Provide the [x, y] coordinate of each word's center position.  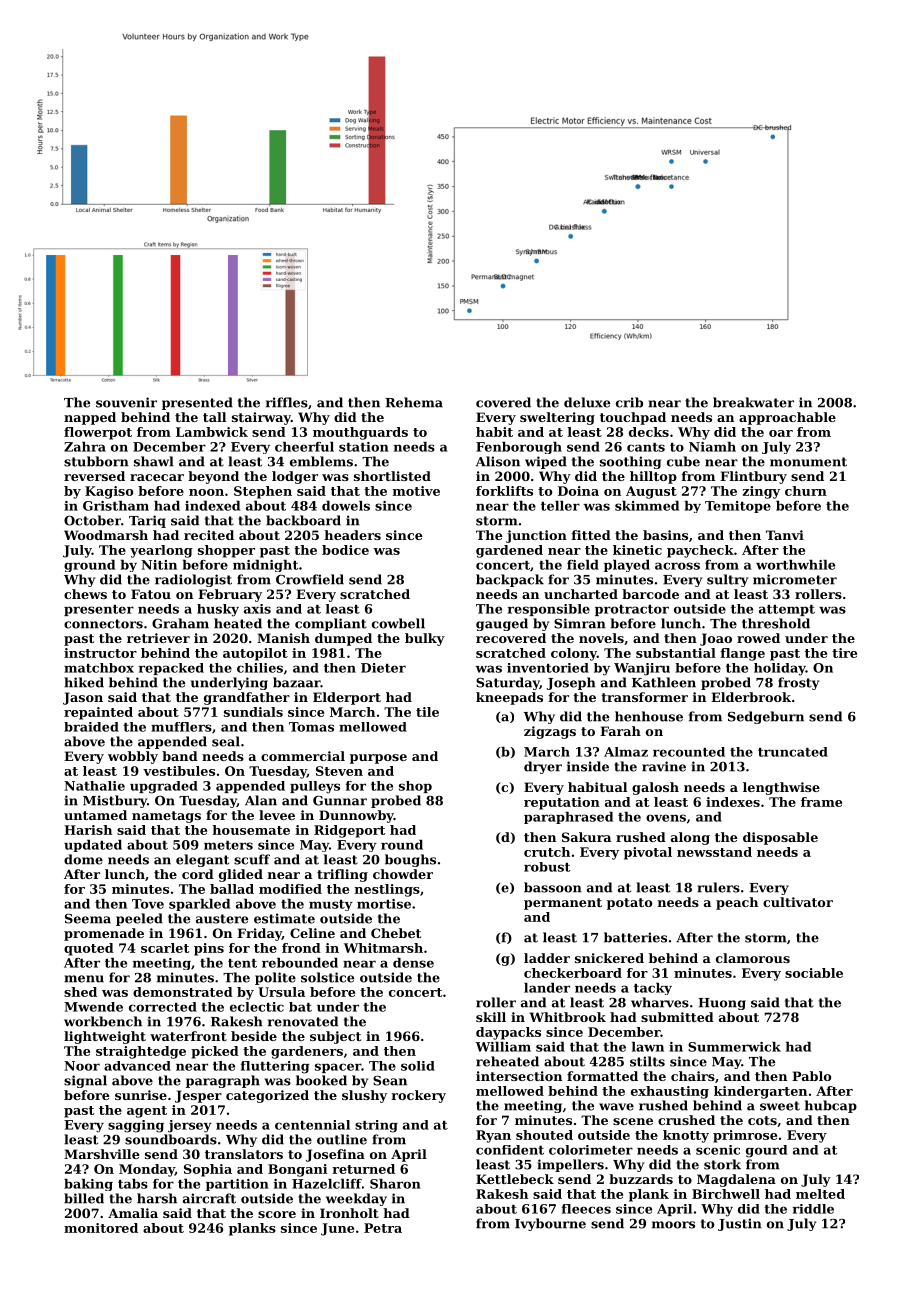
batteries [635, 937]
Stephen [263, 492]
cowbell [398, 623]
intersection [519, 1076]
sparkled [199, 905]
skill [491, 1017]
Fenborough [519, 448]
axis [257, 609]
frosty [798, 683]
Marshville [101, 1154]
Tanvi [785, 535]
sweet [780, 1106]
